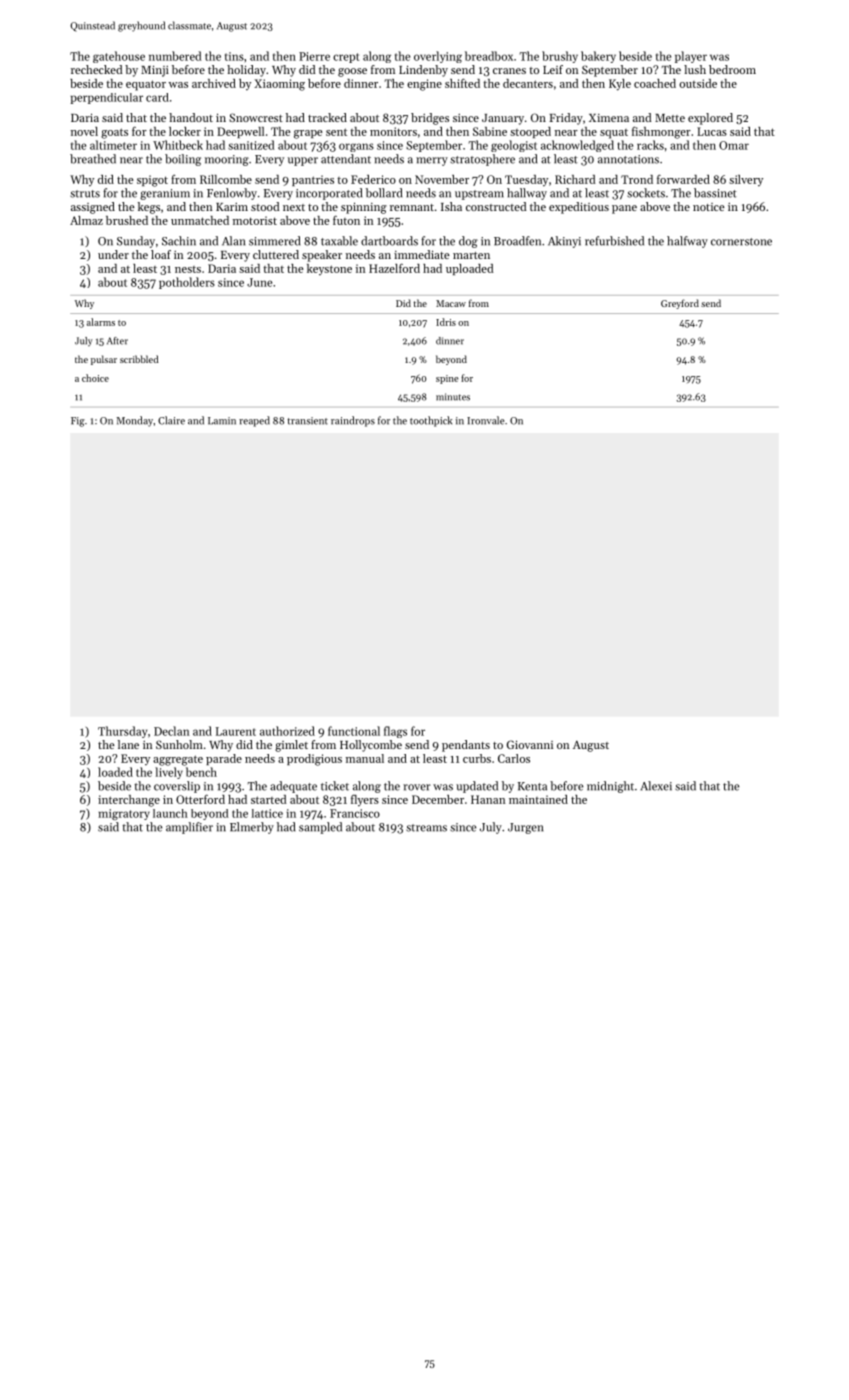 The width and height of the screenshot is (849, 1400). Describe the element at coordinates (610, 787) in the screenshot. I see `midnight` at that location.
